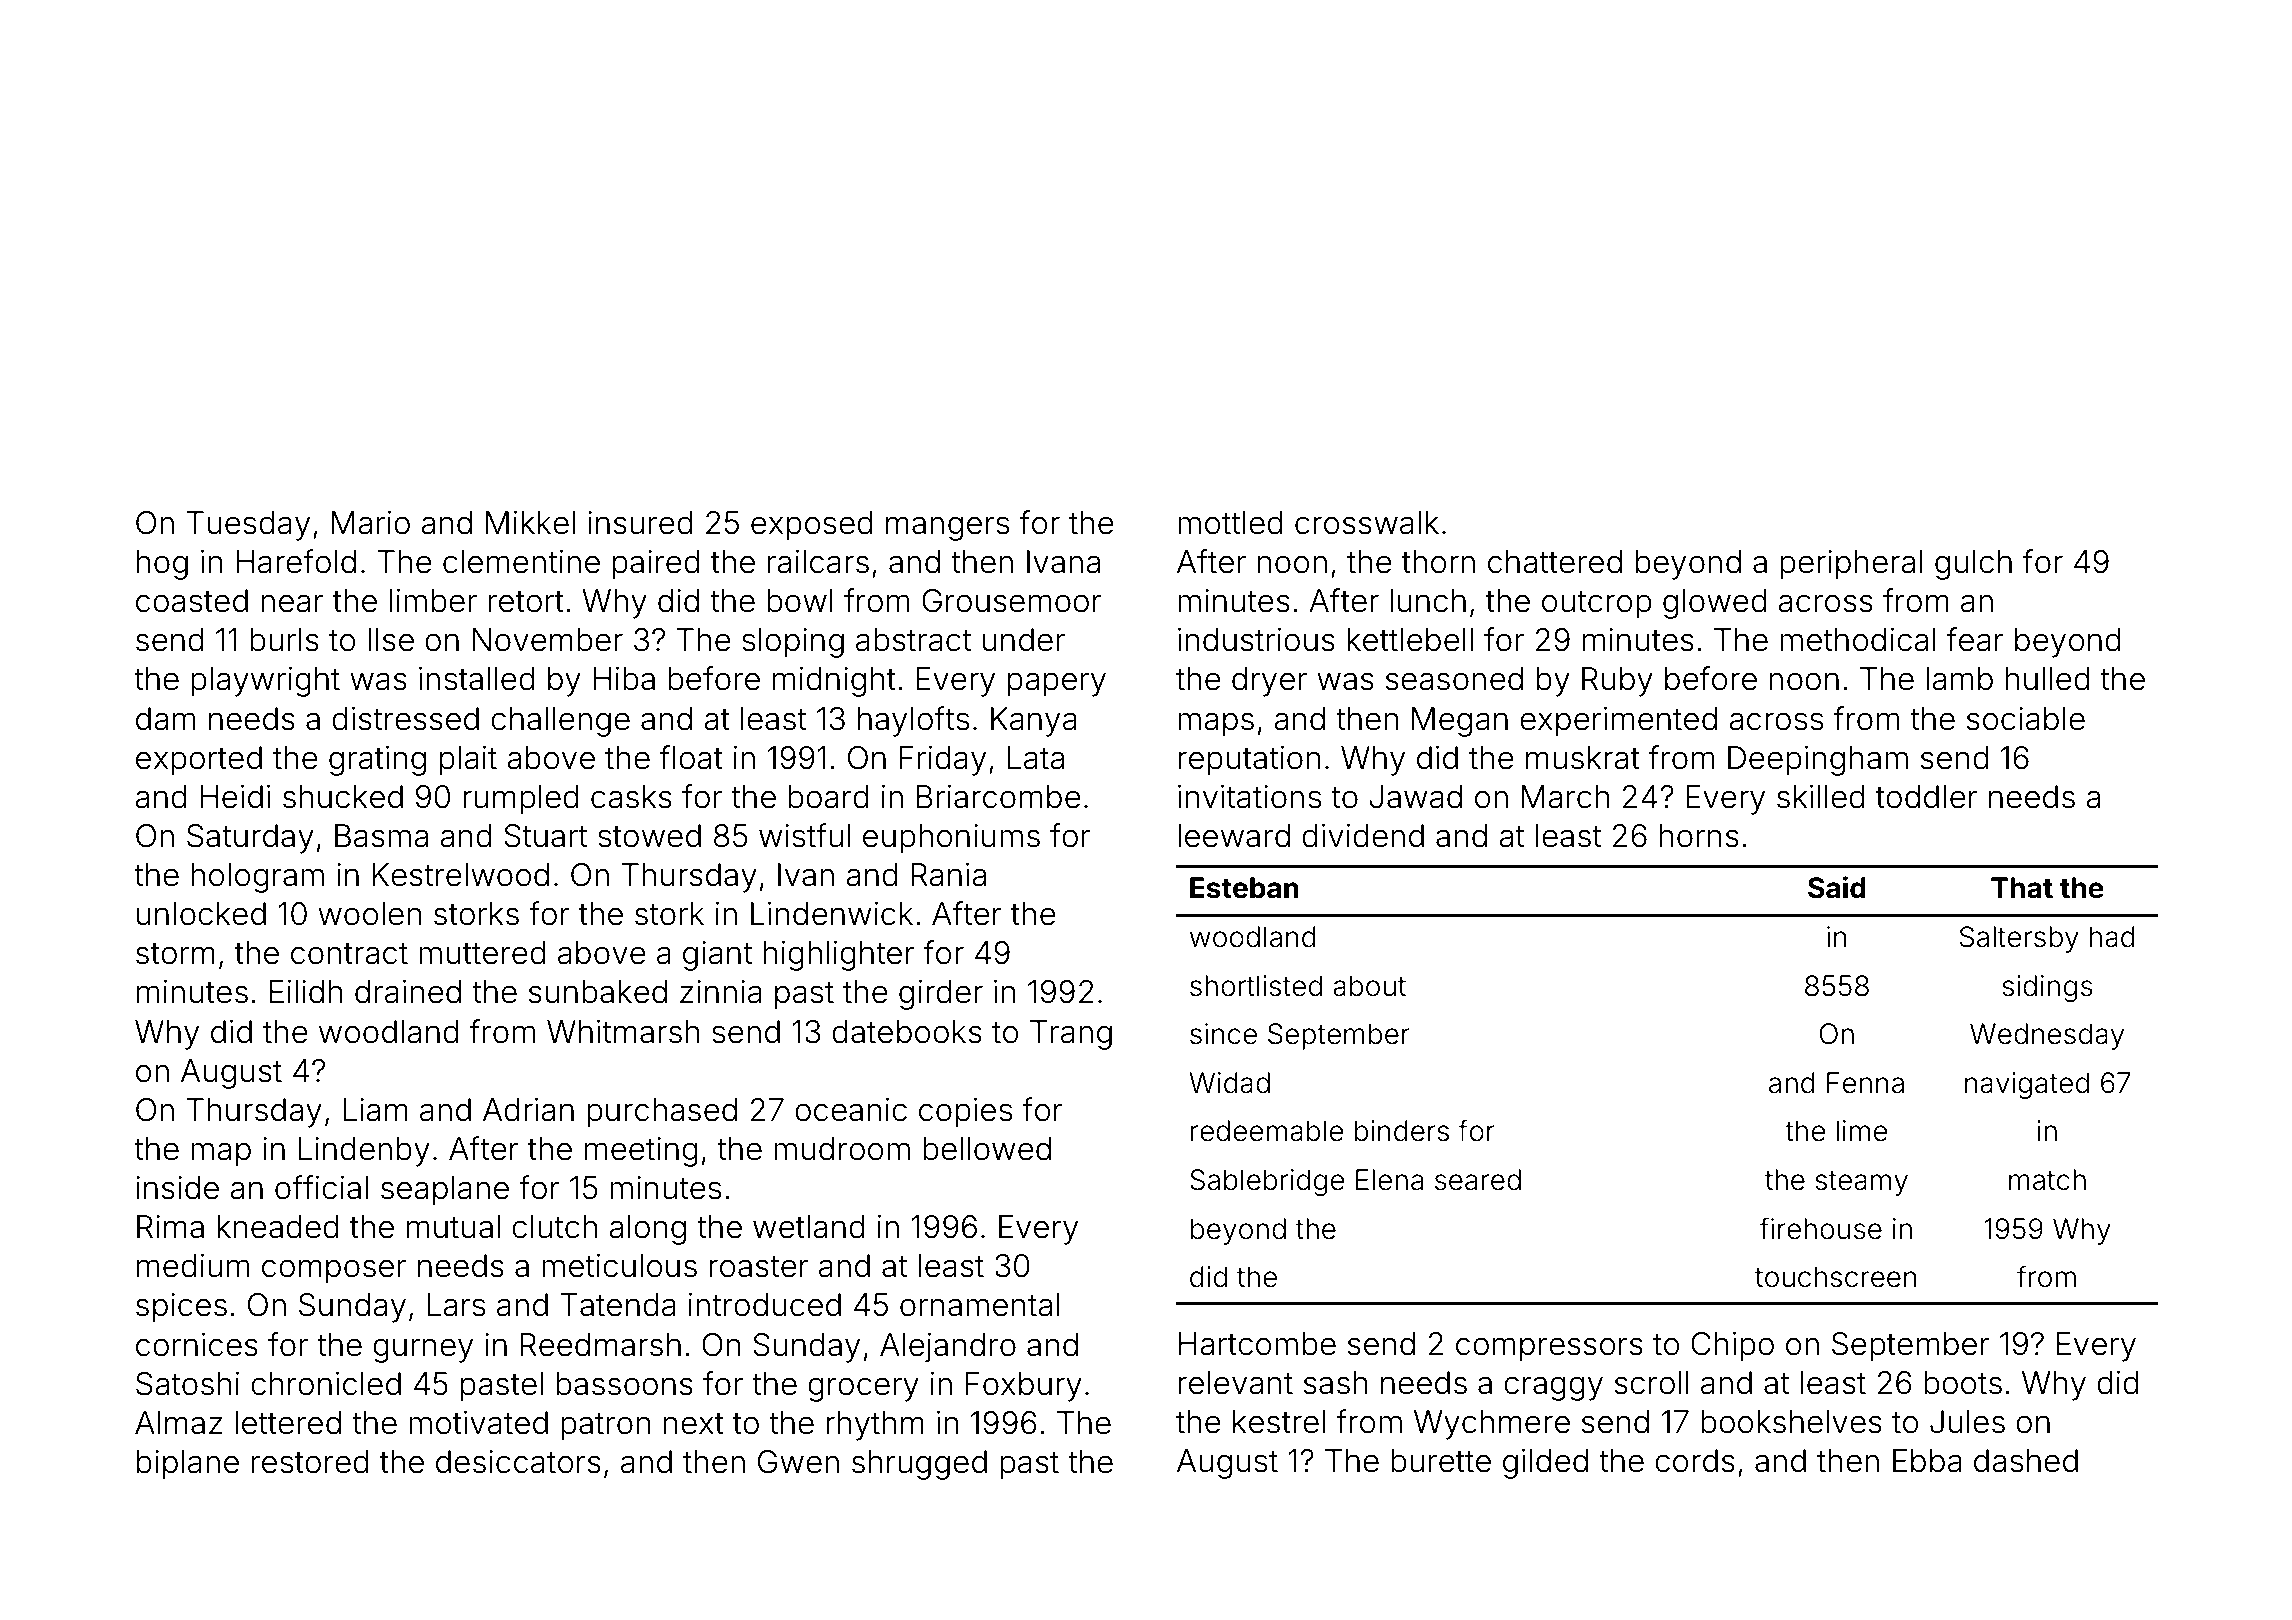  What do you see at coordinates (1244, 888) in the screenshot?
I see `Esteban` at bounding box center [1244, 888].
